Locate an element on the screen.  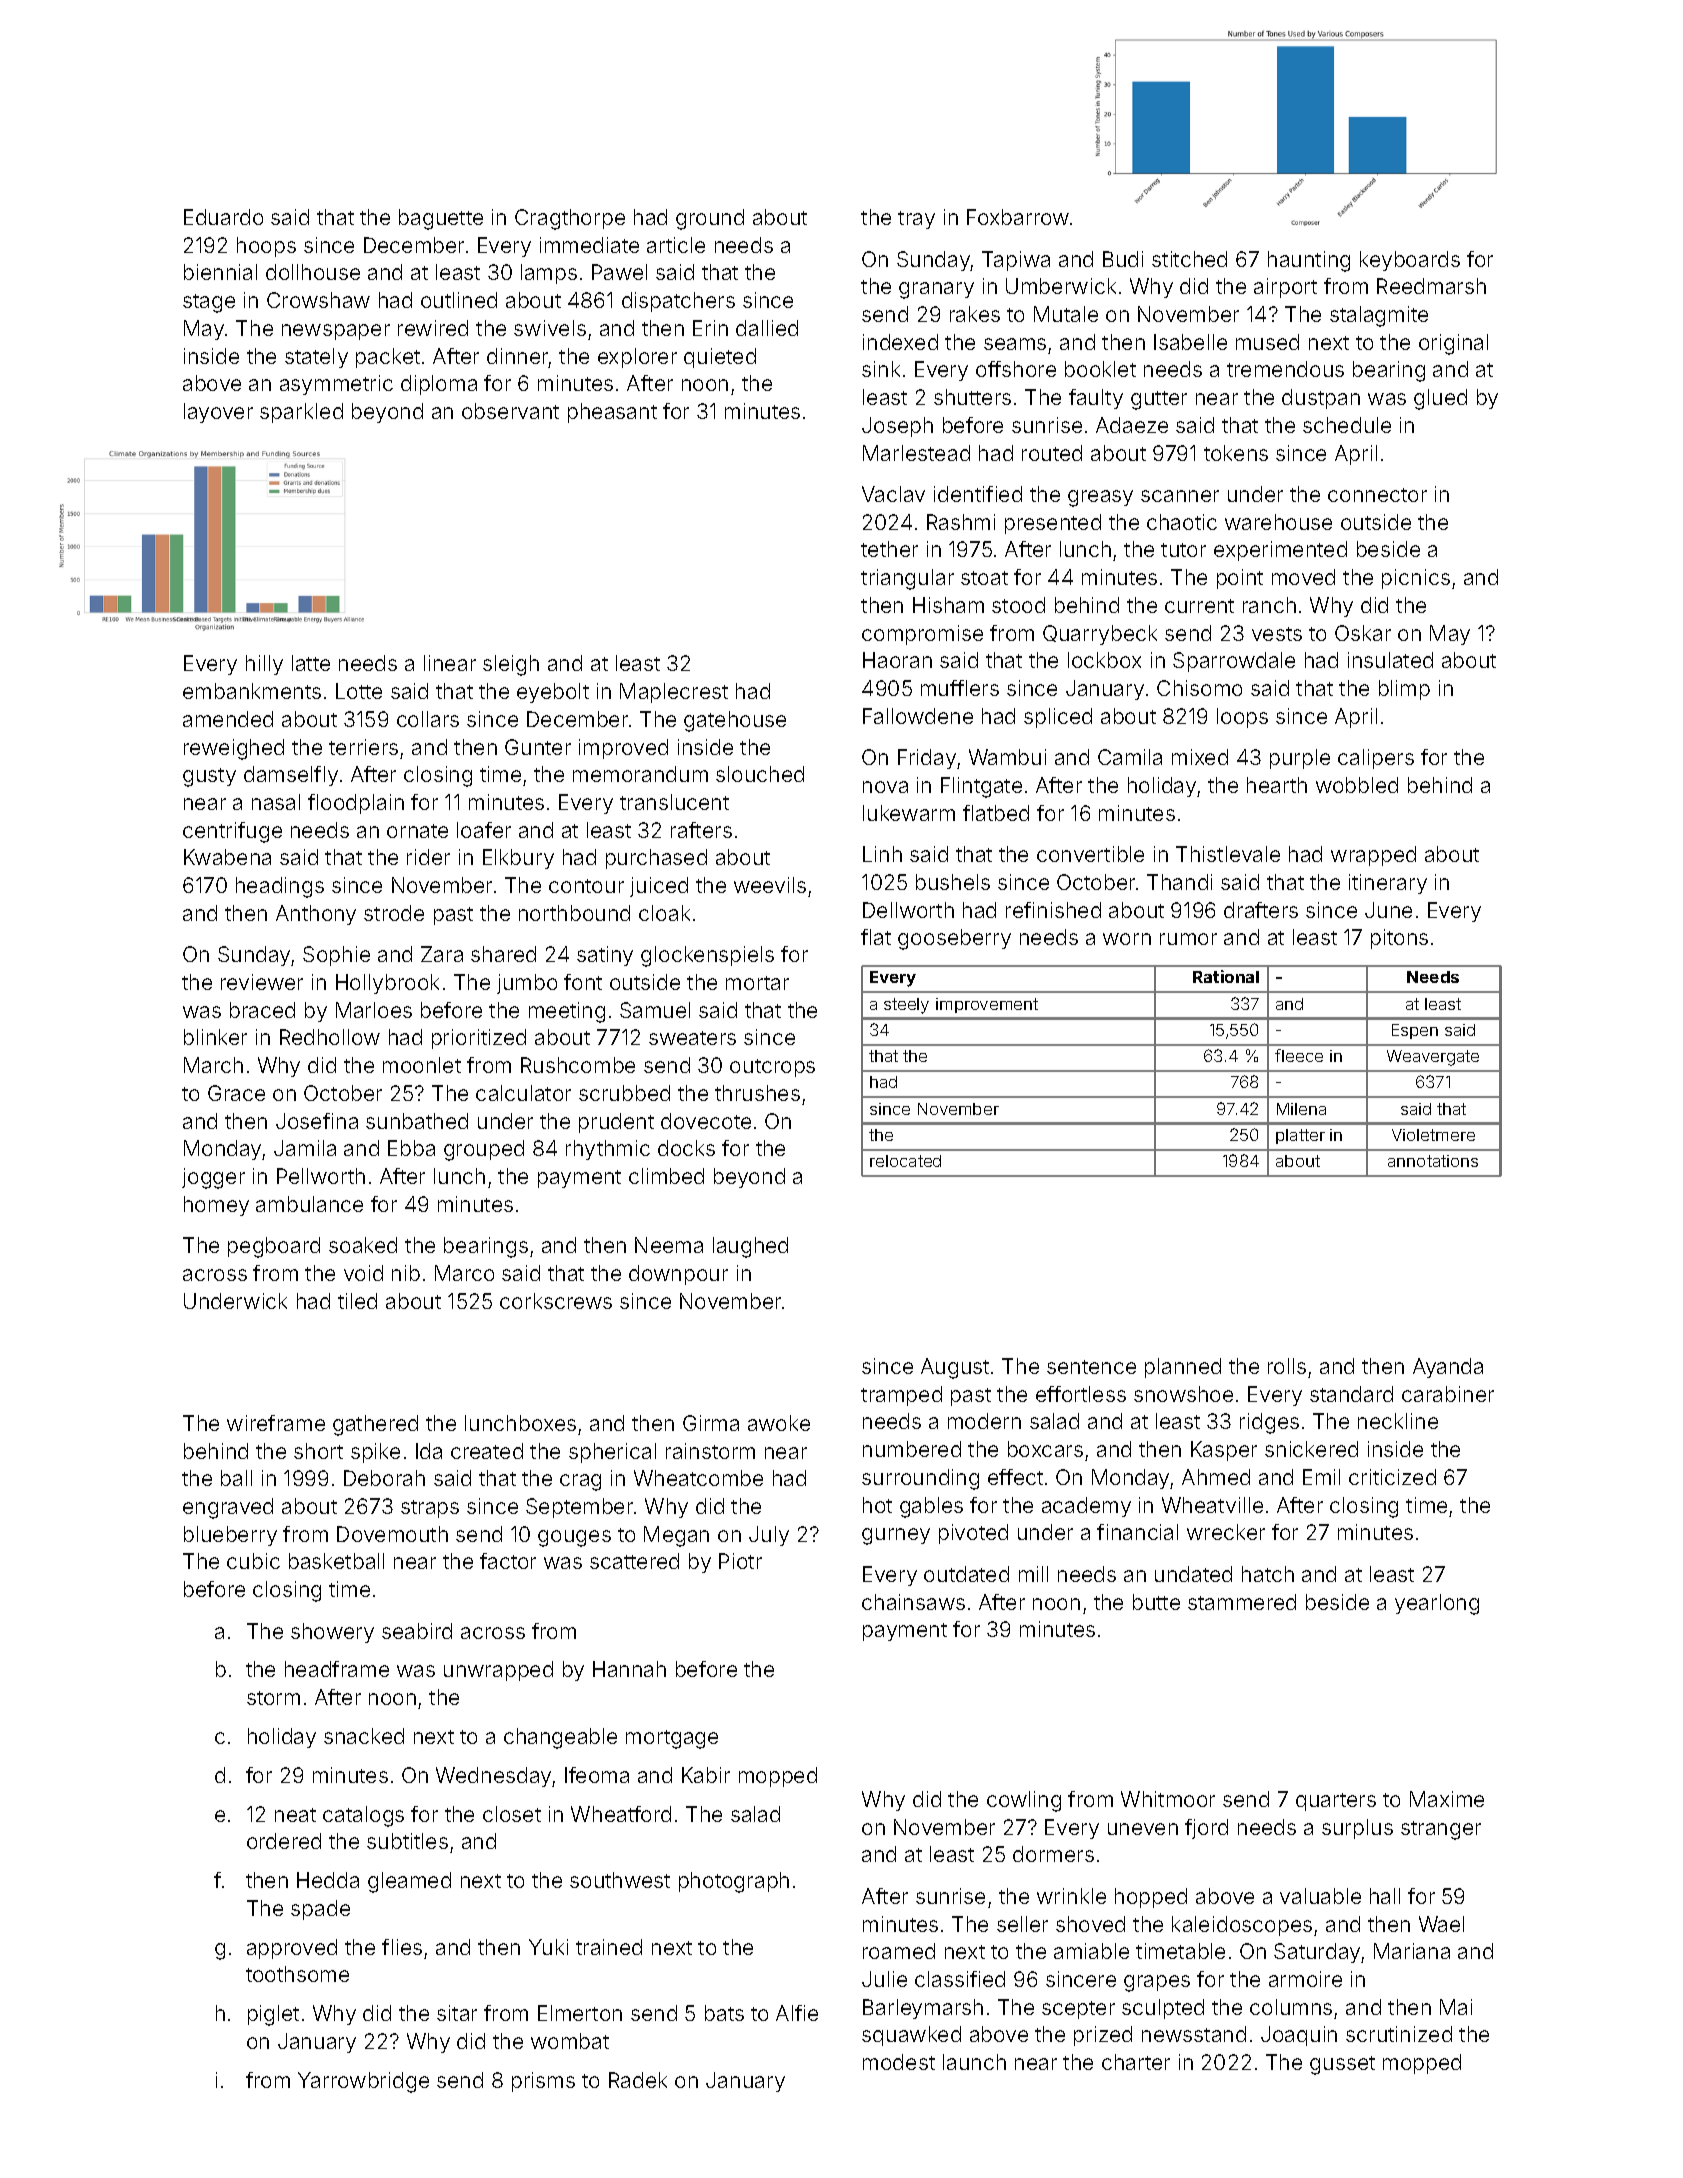
baguette is located at coordinates (441, 219).
